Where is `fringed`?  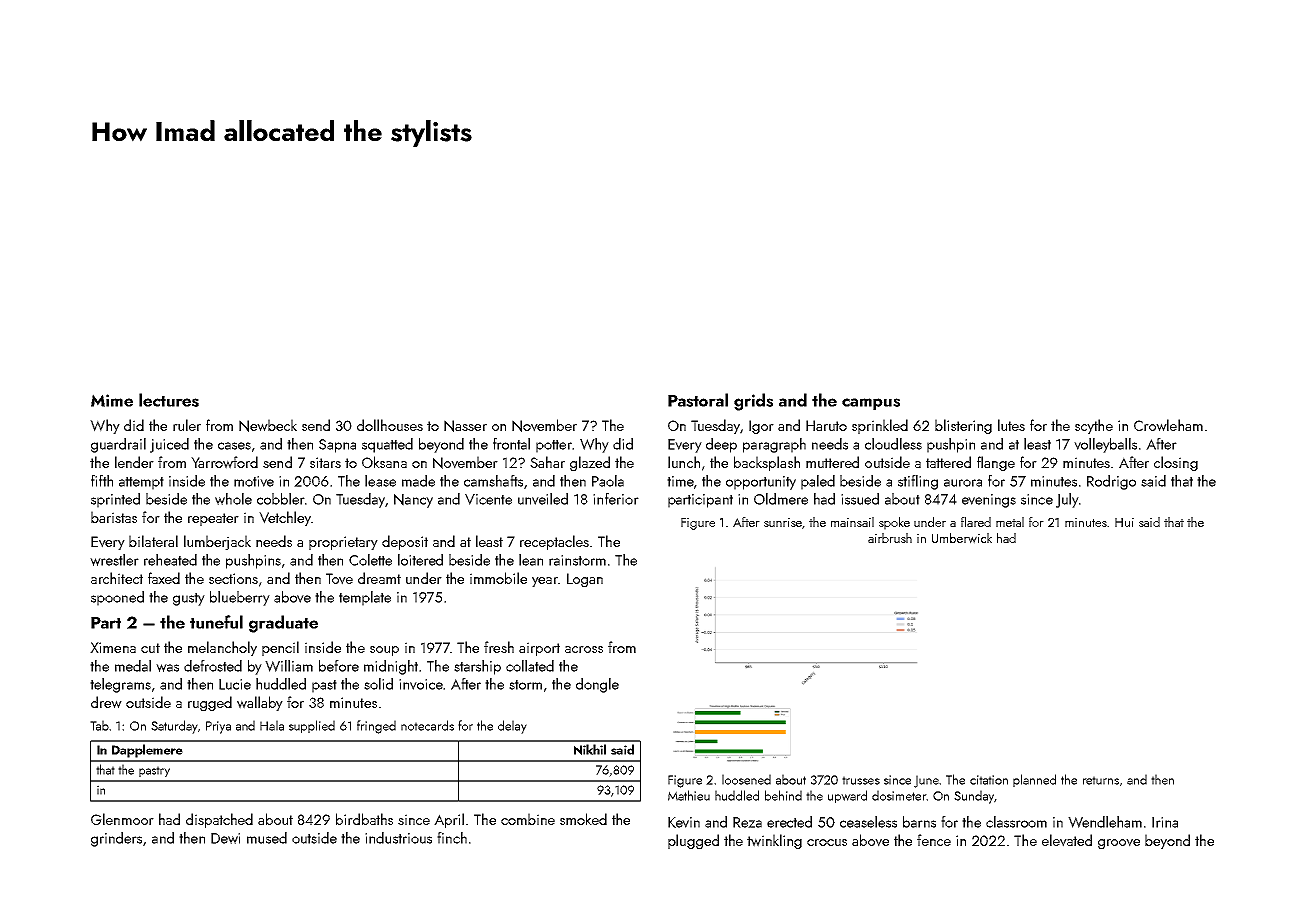
fringed is located at coordinates (376, 727).
